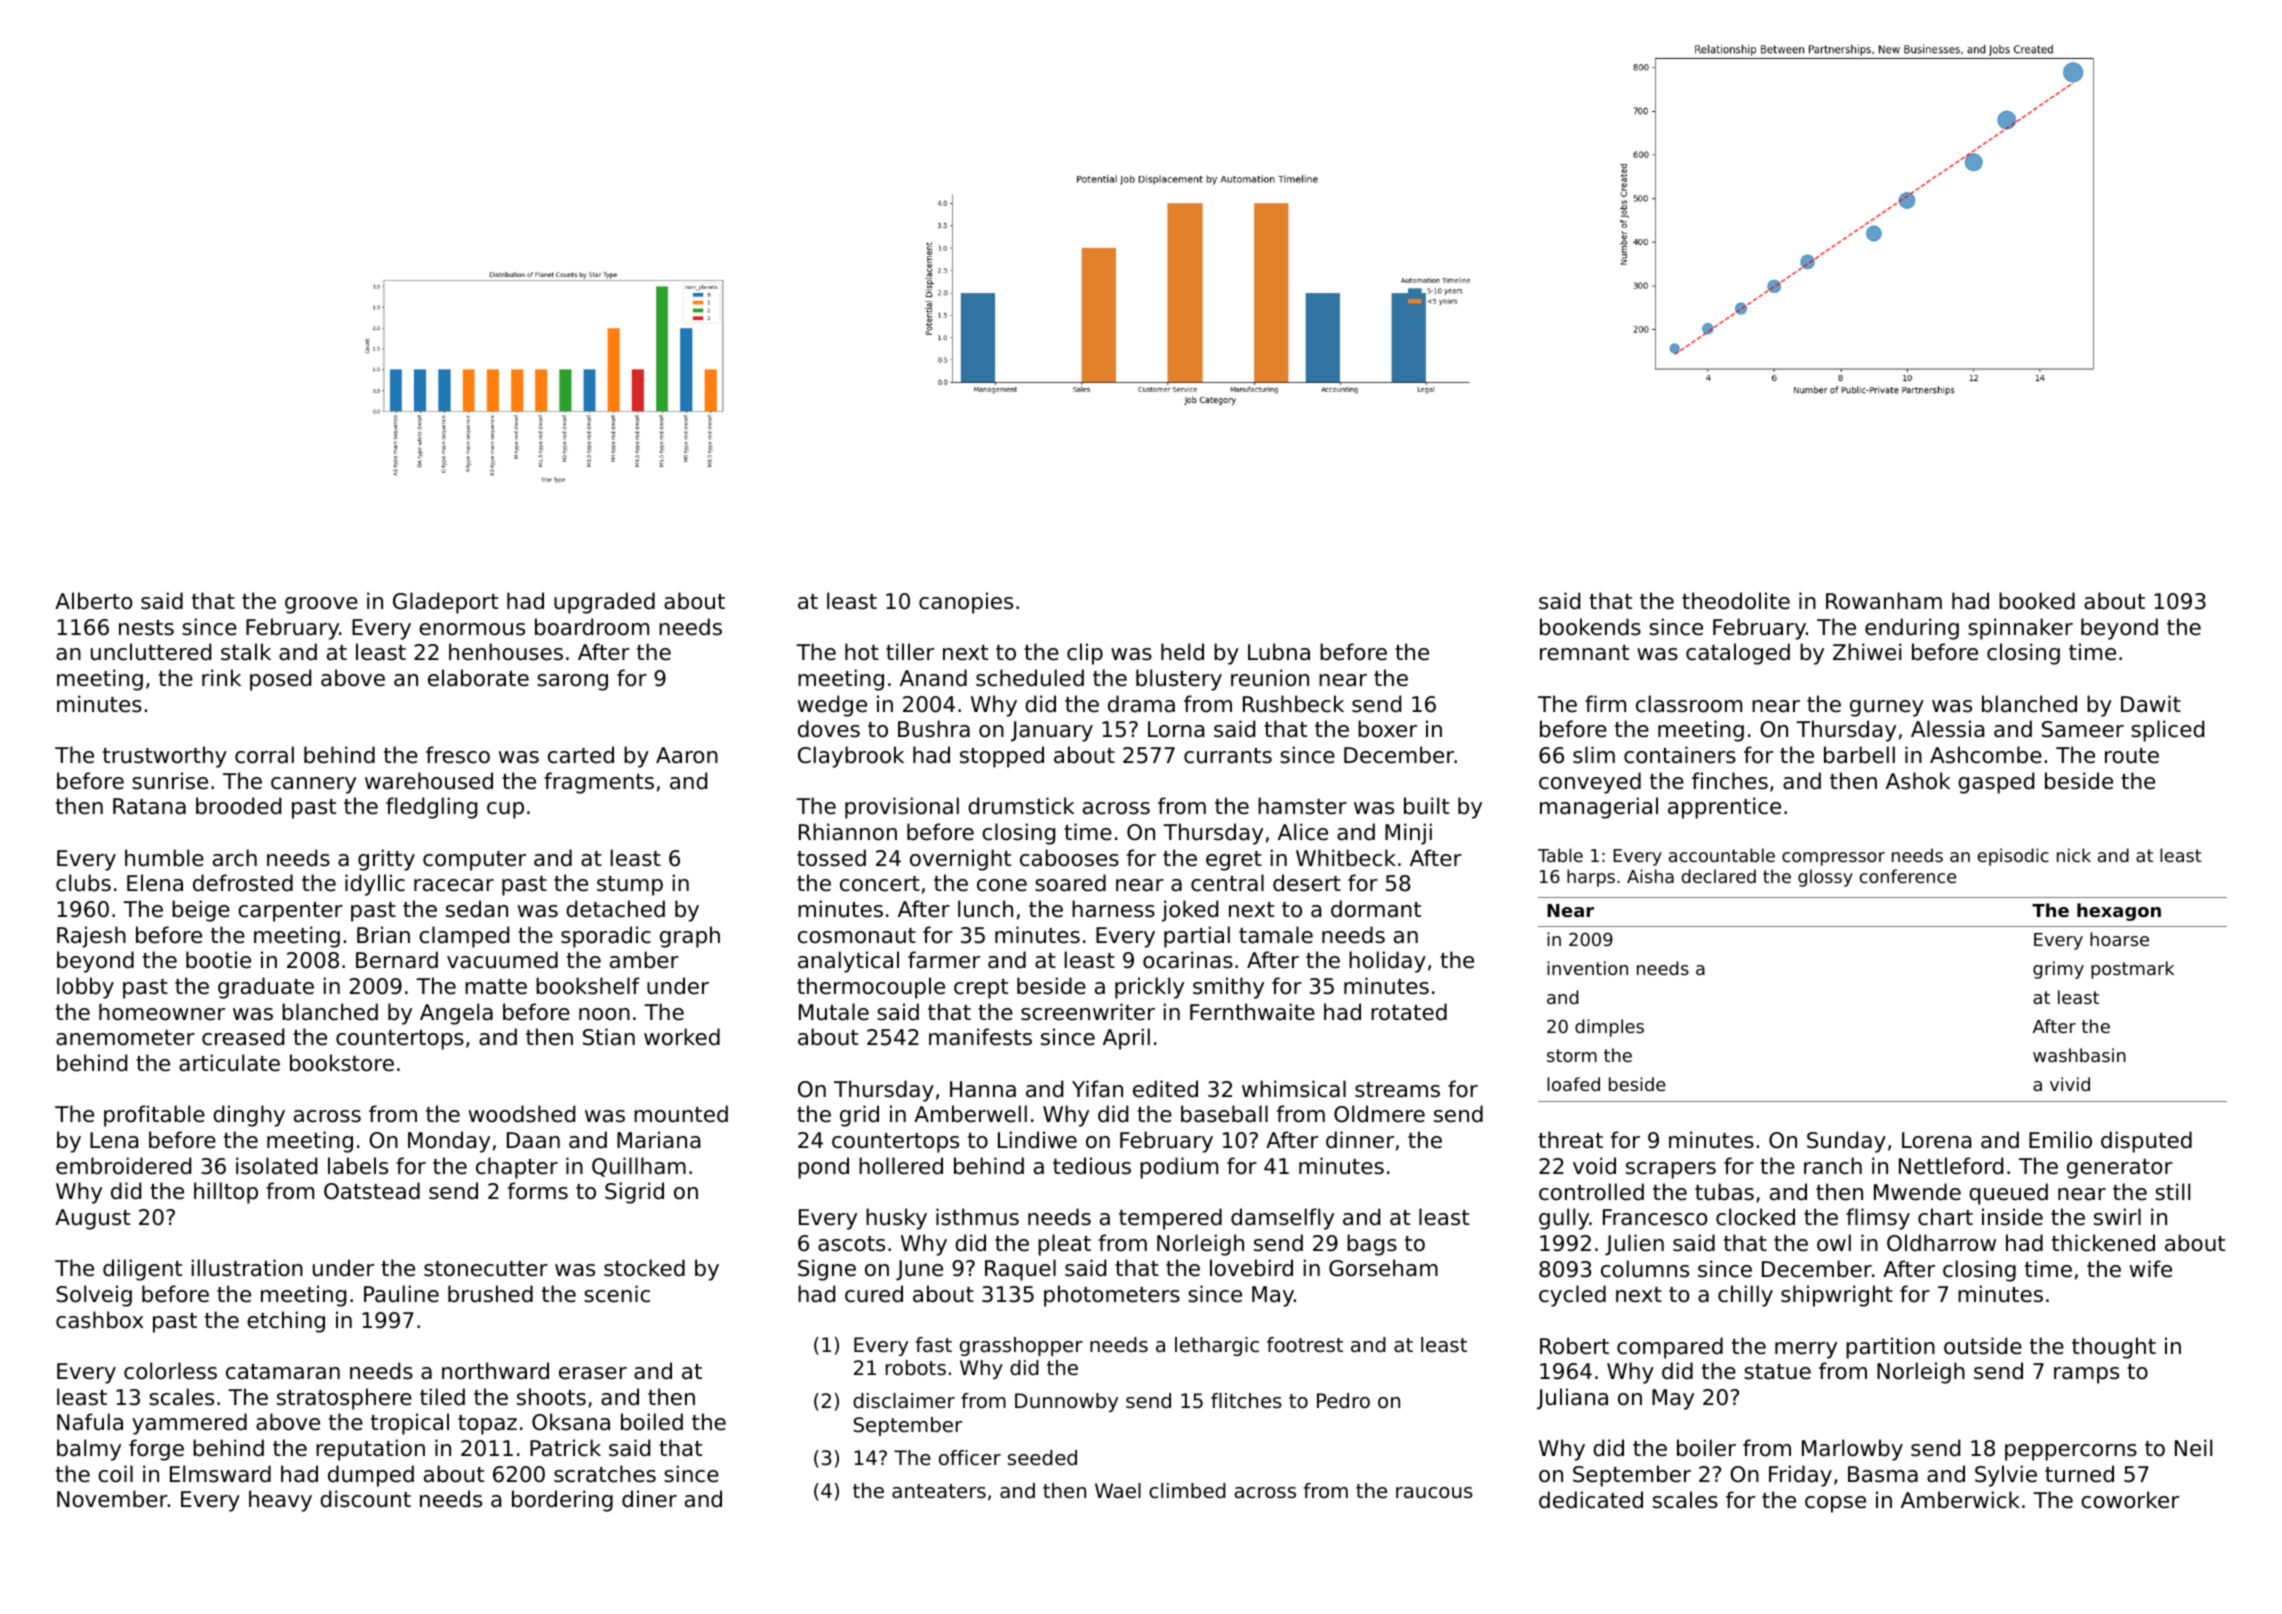 The height and width of the image is (1614, 2282). Describe the element at coordinates (934, 729) in the image. I see `Bushra` at that location.
